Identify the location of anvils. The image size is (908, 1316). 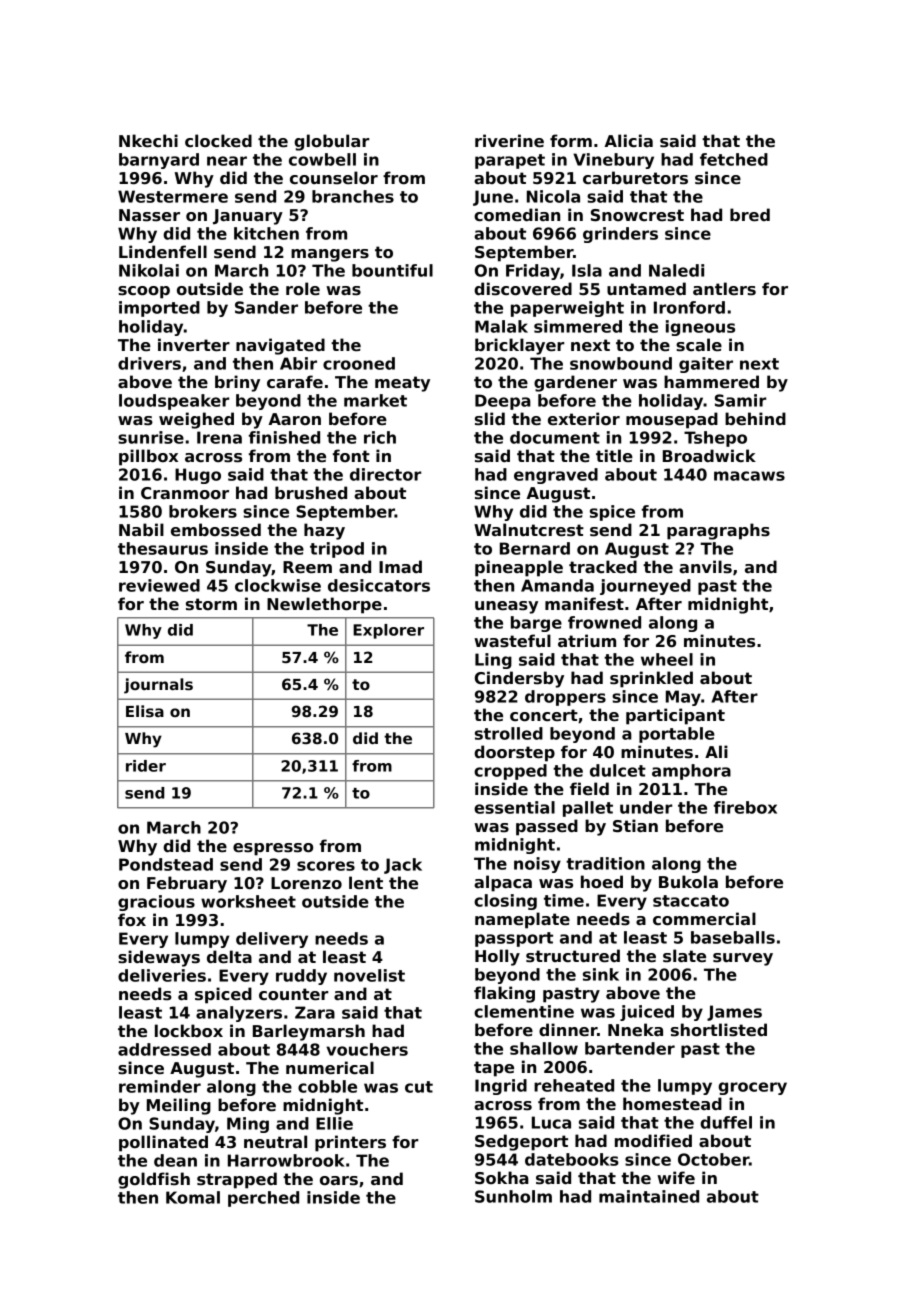
(705, 567).
